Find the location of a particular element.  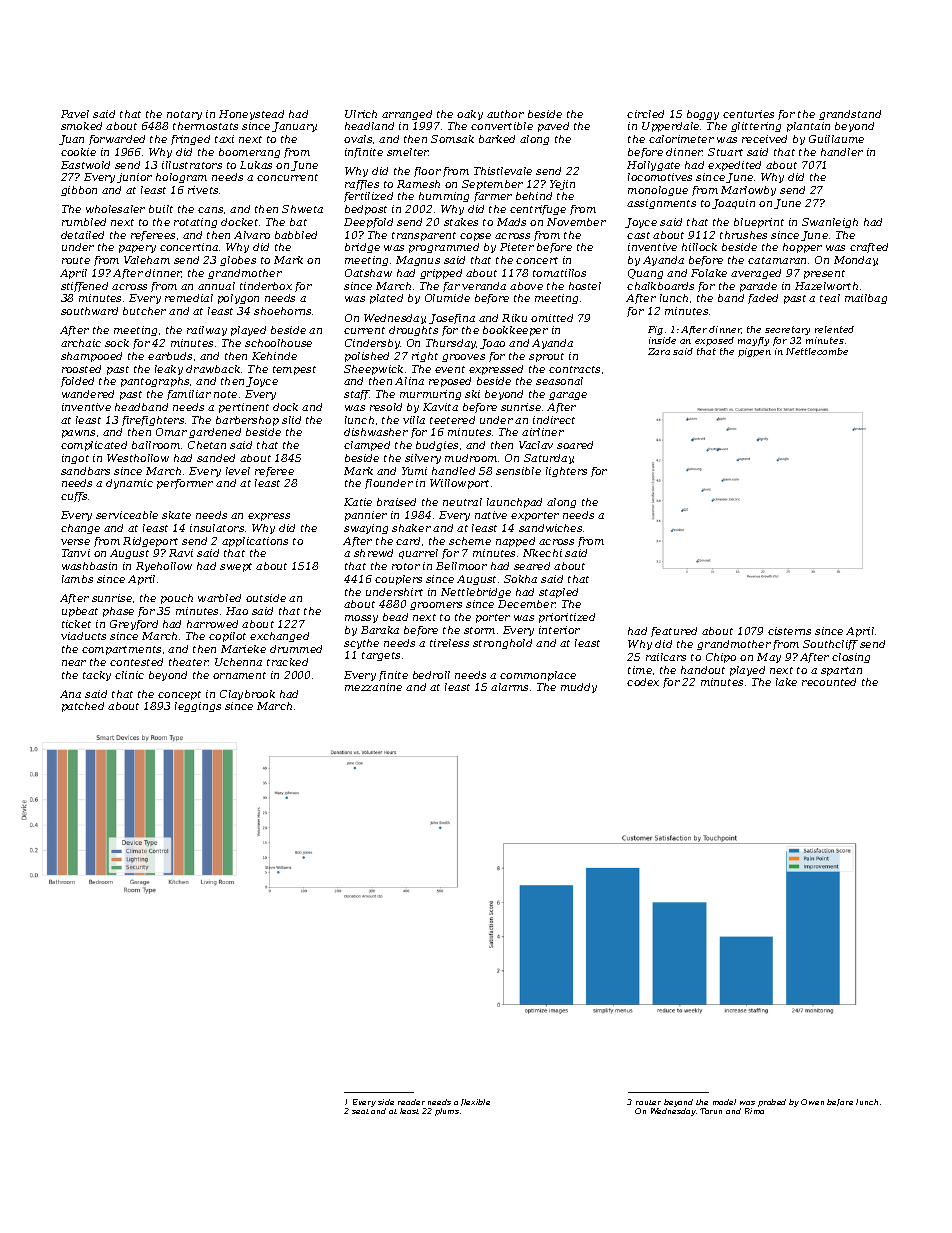

shoehorns is located at coordinates (282, 311).
